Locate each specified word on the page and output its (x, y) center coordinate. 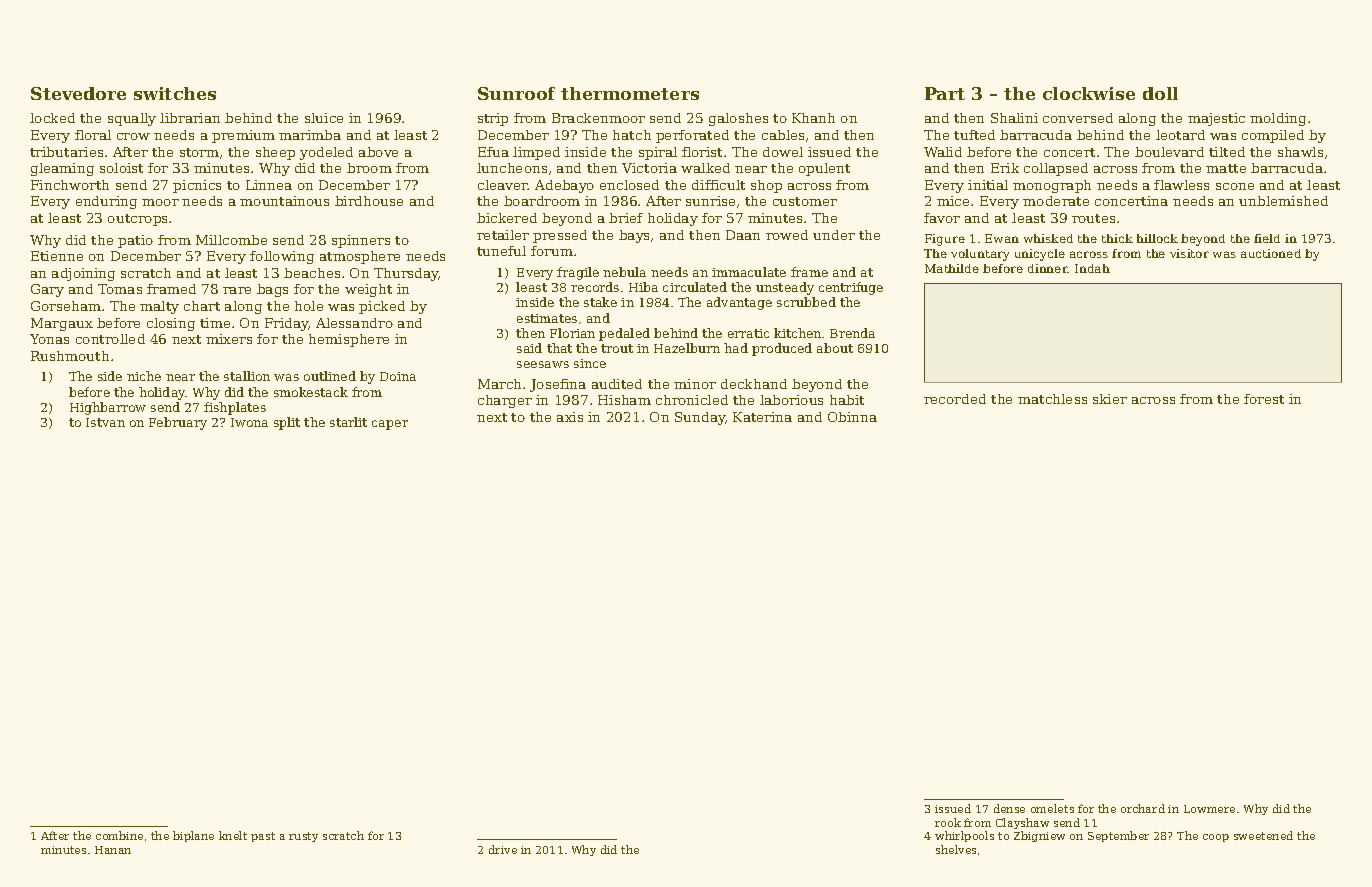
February (178, 423)
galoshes (738, 119)
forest (1264, 399)
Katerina (762, 417)
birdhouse (369, 201)
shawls (1300, 152)
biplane (193, 836)
